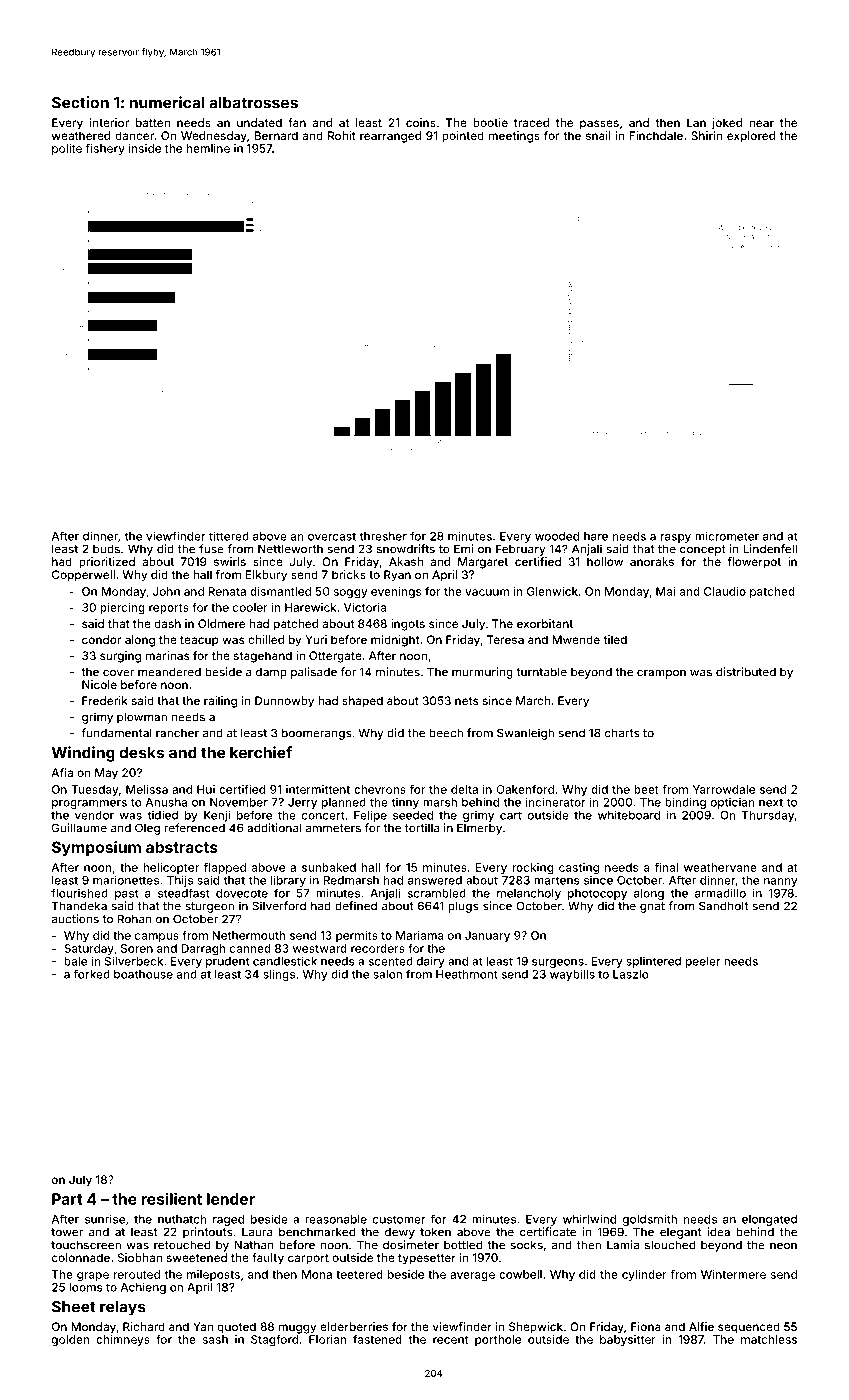 The image size is (849, 1400). Describe the element at coordinates (162, 815) in the page. I see `tidied` at that location.
